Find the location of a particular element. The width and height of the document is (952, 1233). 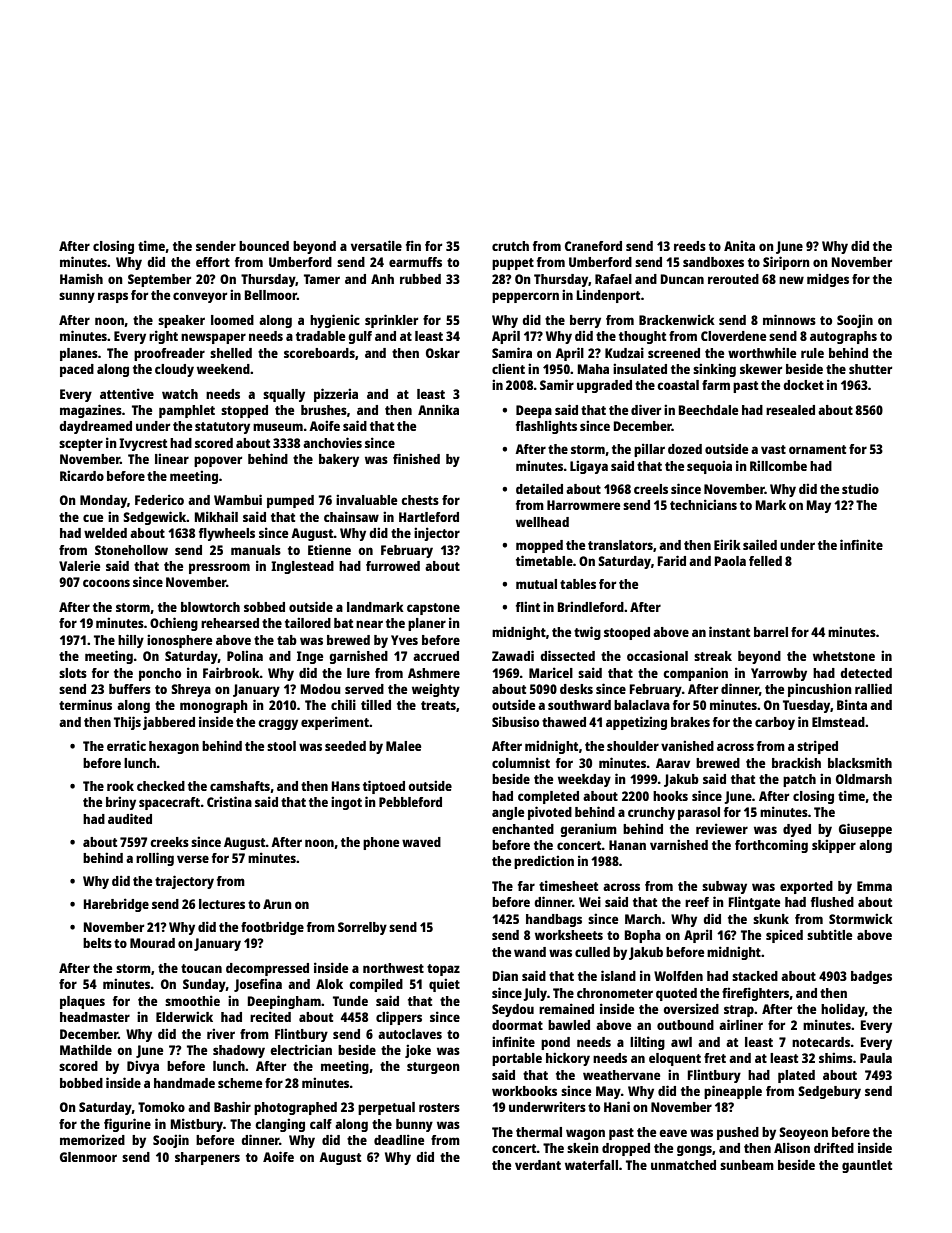

angle is located at coordinates (508, 813).
